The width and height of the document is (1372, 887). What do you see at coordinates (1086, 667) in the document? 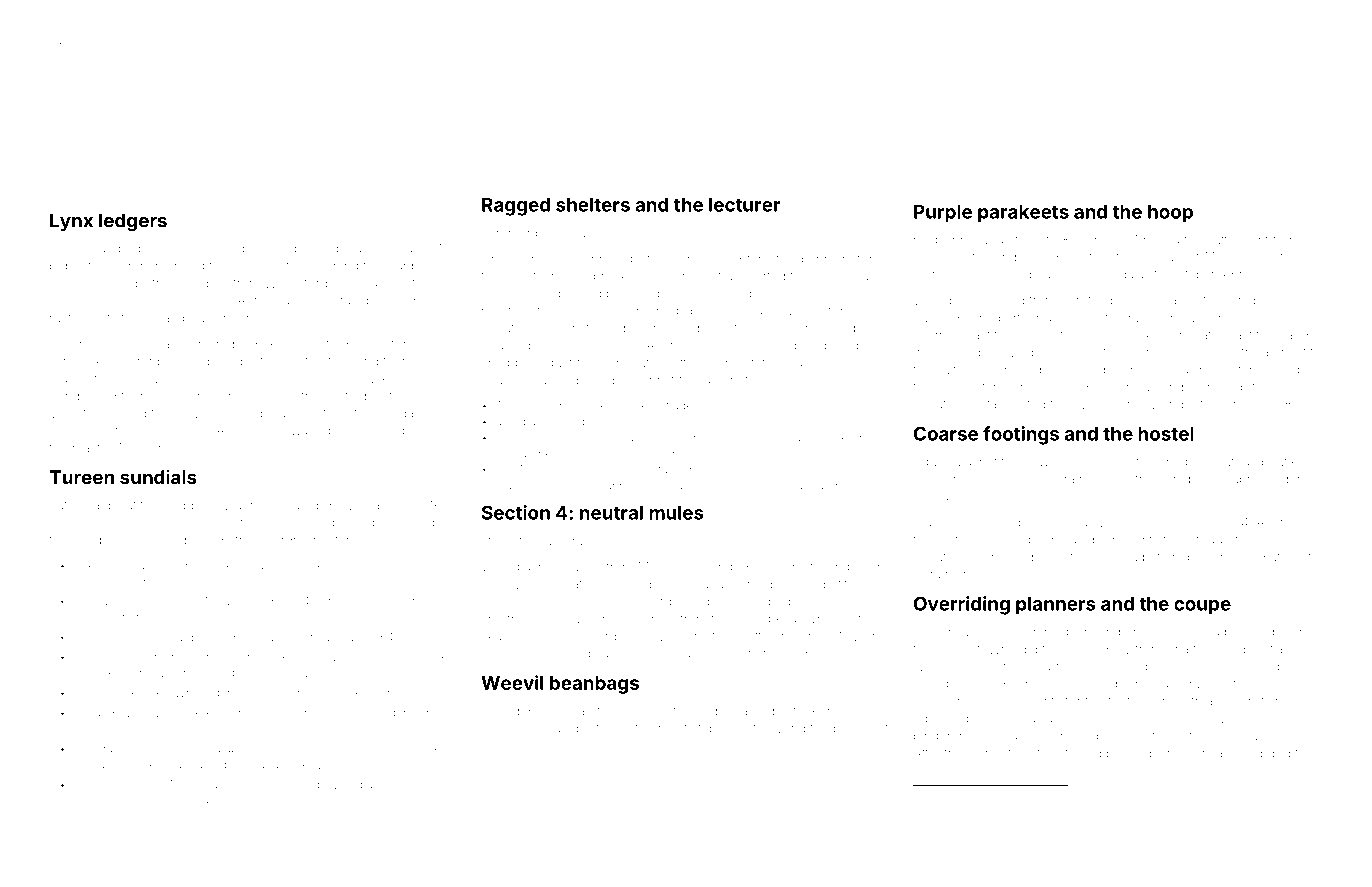
I see `dried` at bounding box center [1086, 667].
